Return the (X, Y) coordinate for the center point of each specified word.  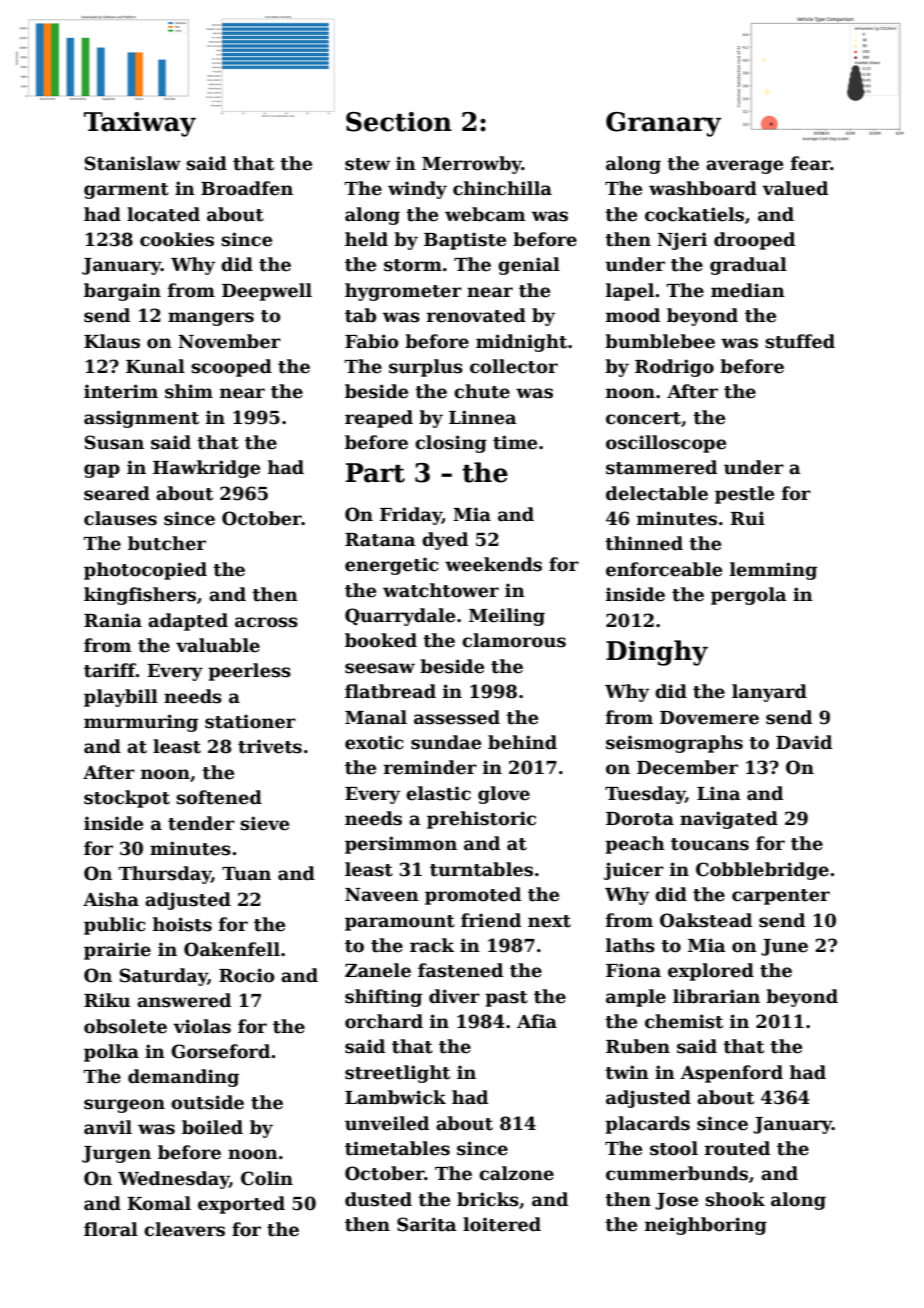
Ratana (380, 540)
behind (522, 742)
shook (735, 1199)
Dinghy (657, 653)
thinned (644, 543)
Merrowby (472, 165)
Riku (107, 1000)
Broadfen (247, 188)
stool (674, 1148)
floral (111, 1229)
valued (795, 188)
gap (102, 471)
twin (627, 1072)
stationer (250, 721)
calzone (516, 1173)
